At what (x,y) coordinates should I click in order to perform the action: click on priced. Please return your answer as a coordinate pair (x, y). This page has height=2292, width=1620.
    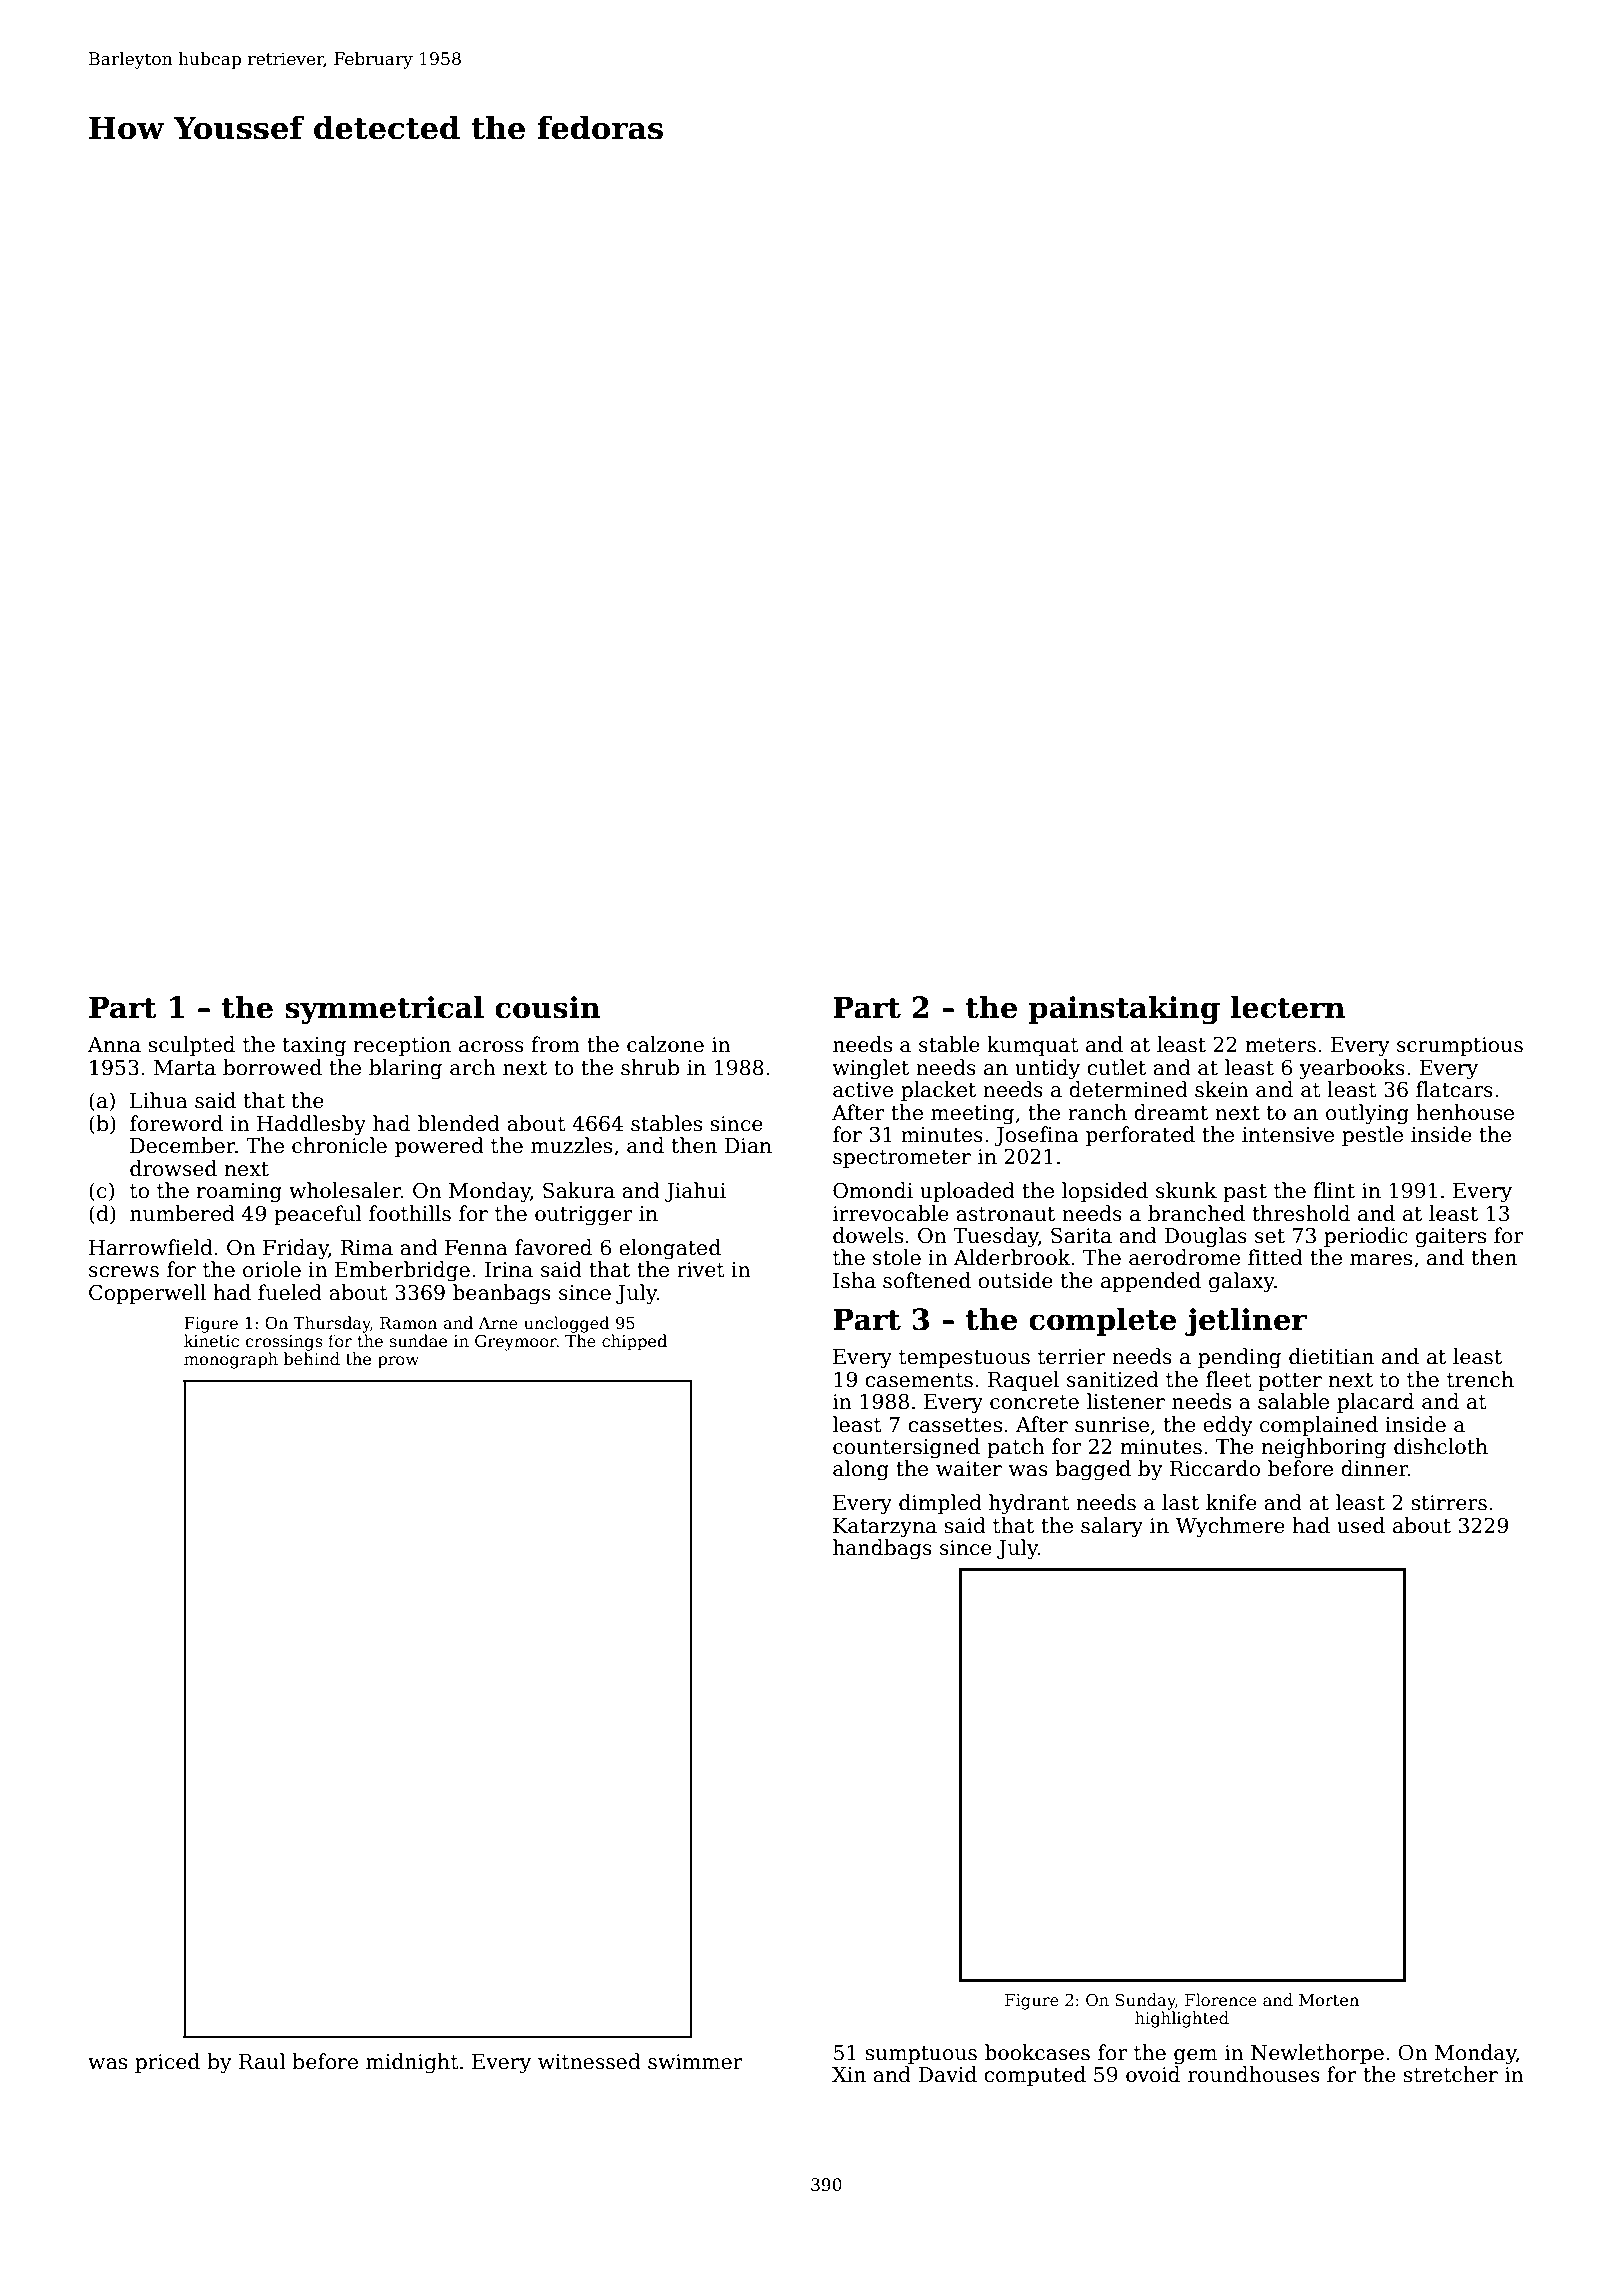
    Looking at the image, I should click on (167, 2063).
